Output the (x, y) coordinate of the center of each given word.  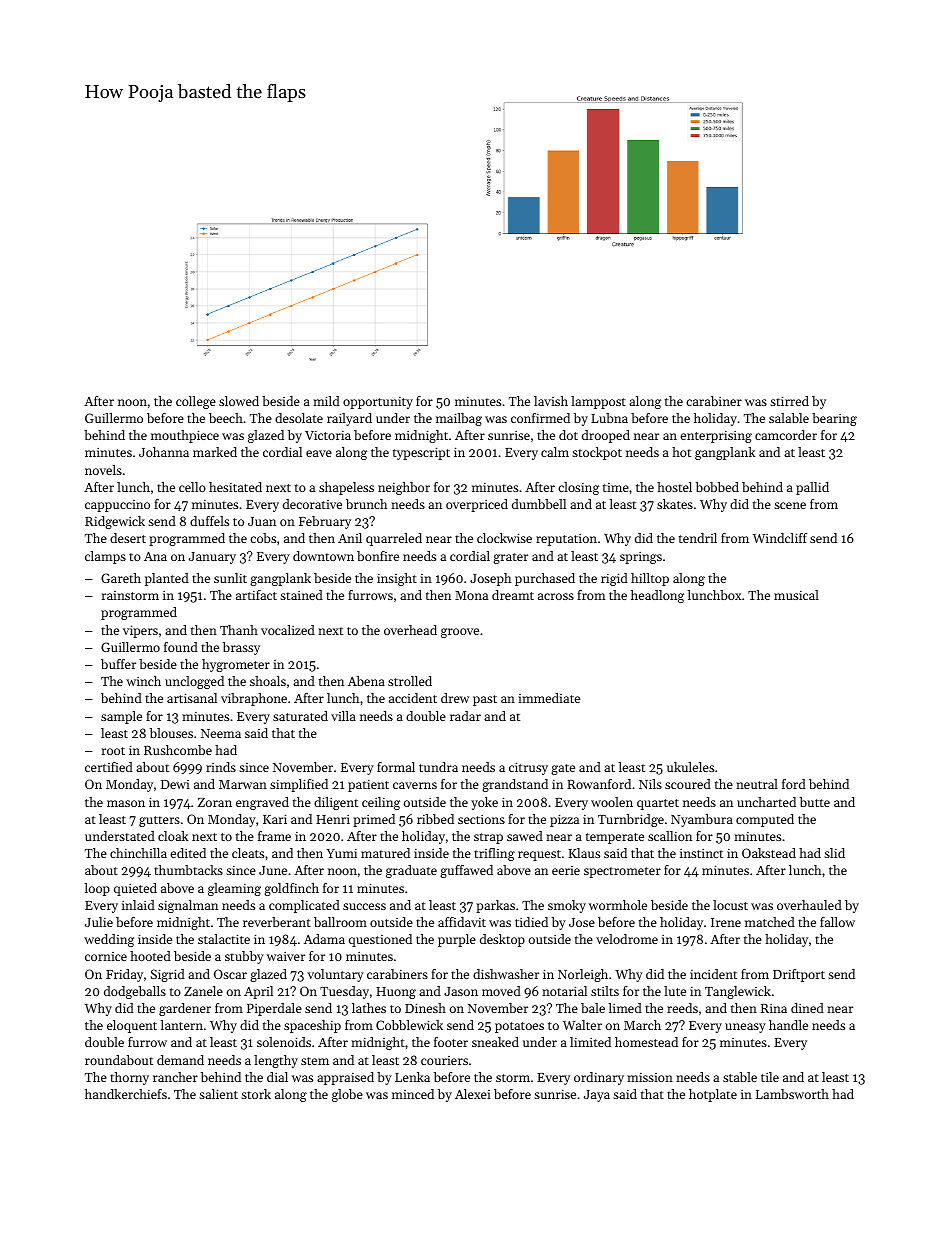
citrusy (528, 768)
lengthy (276, 1061)
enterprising (716, 437)
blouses (171, 733)
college (196, 402)
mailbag (459, 419)
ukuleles (690, 767)
